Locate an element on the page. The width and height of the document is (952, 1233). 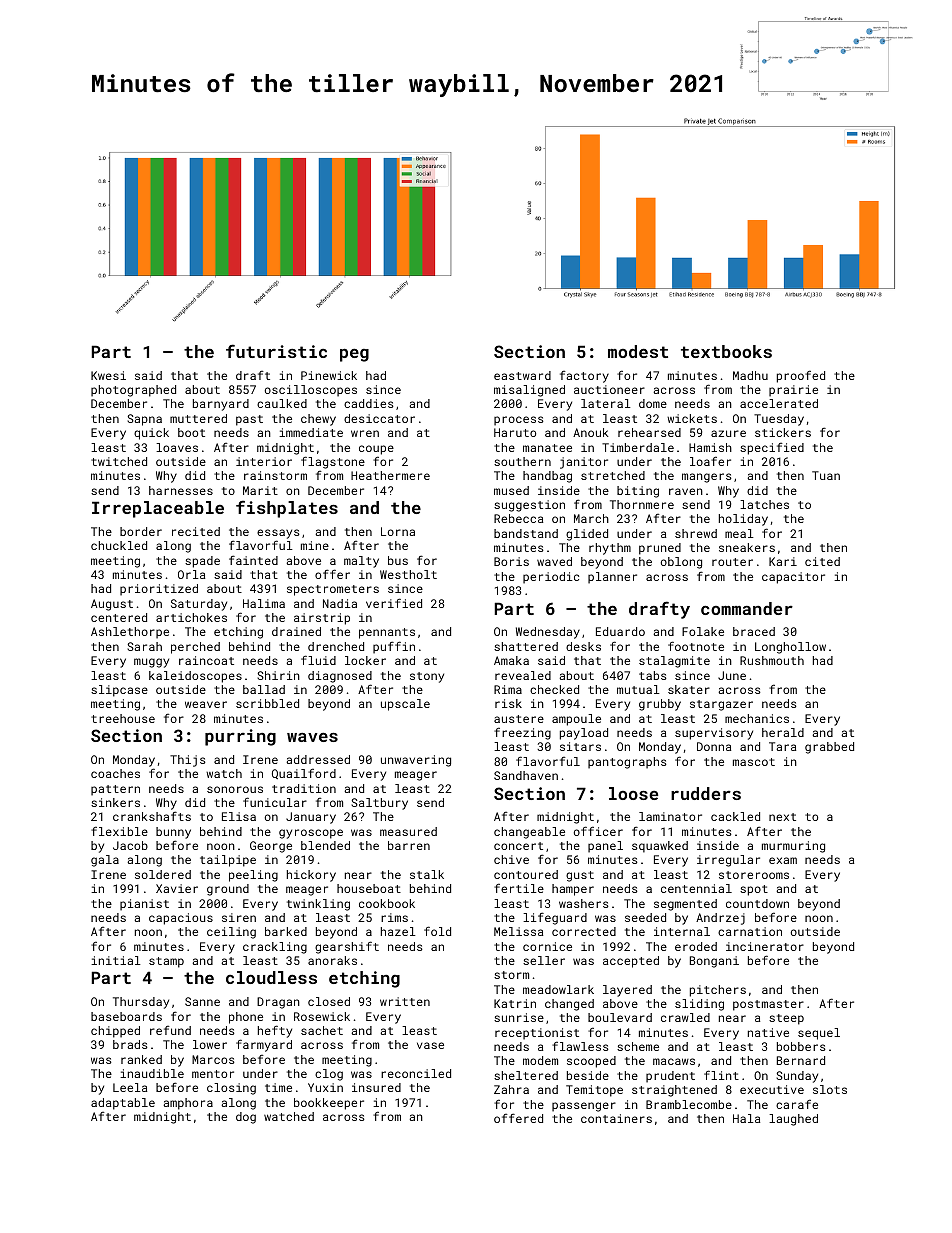
Marit is located at coordinates (260, 490).
